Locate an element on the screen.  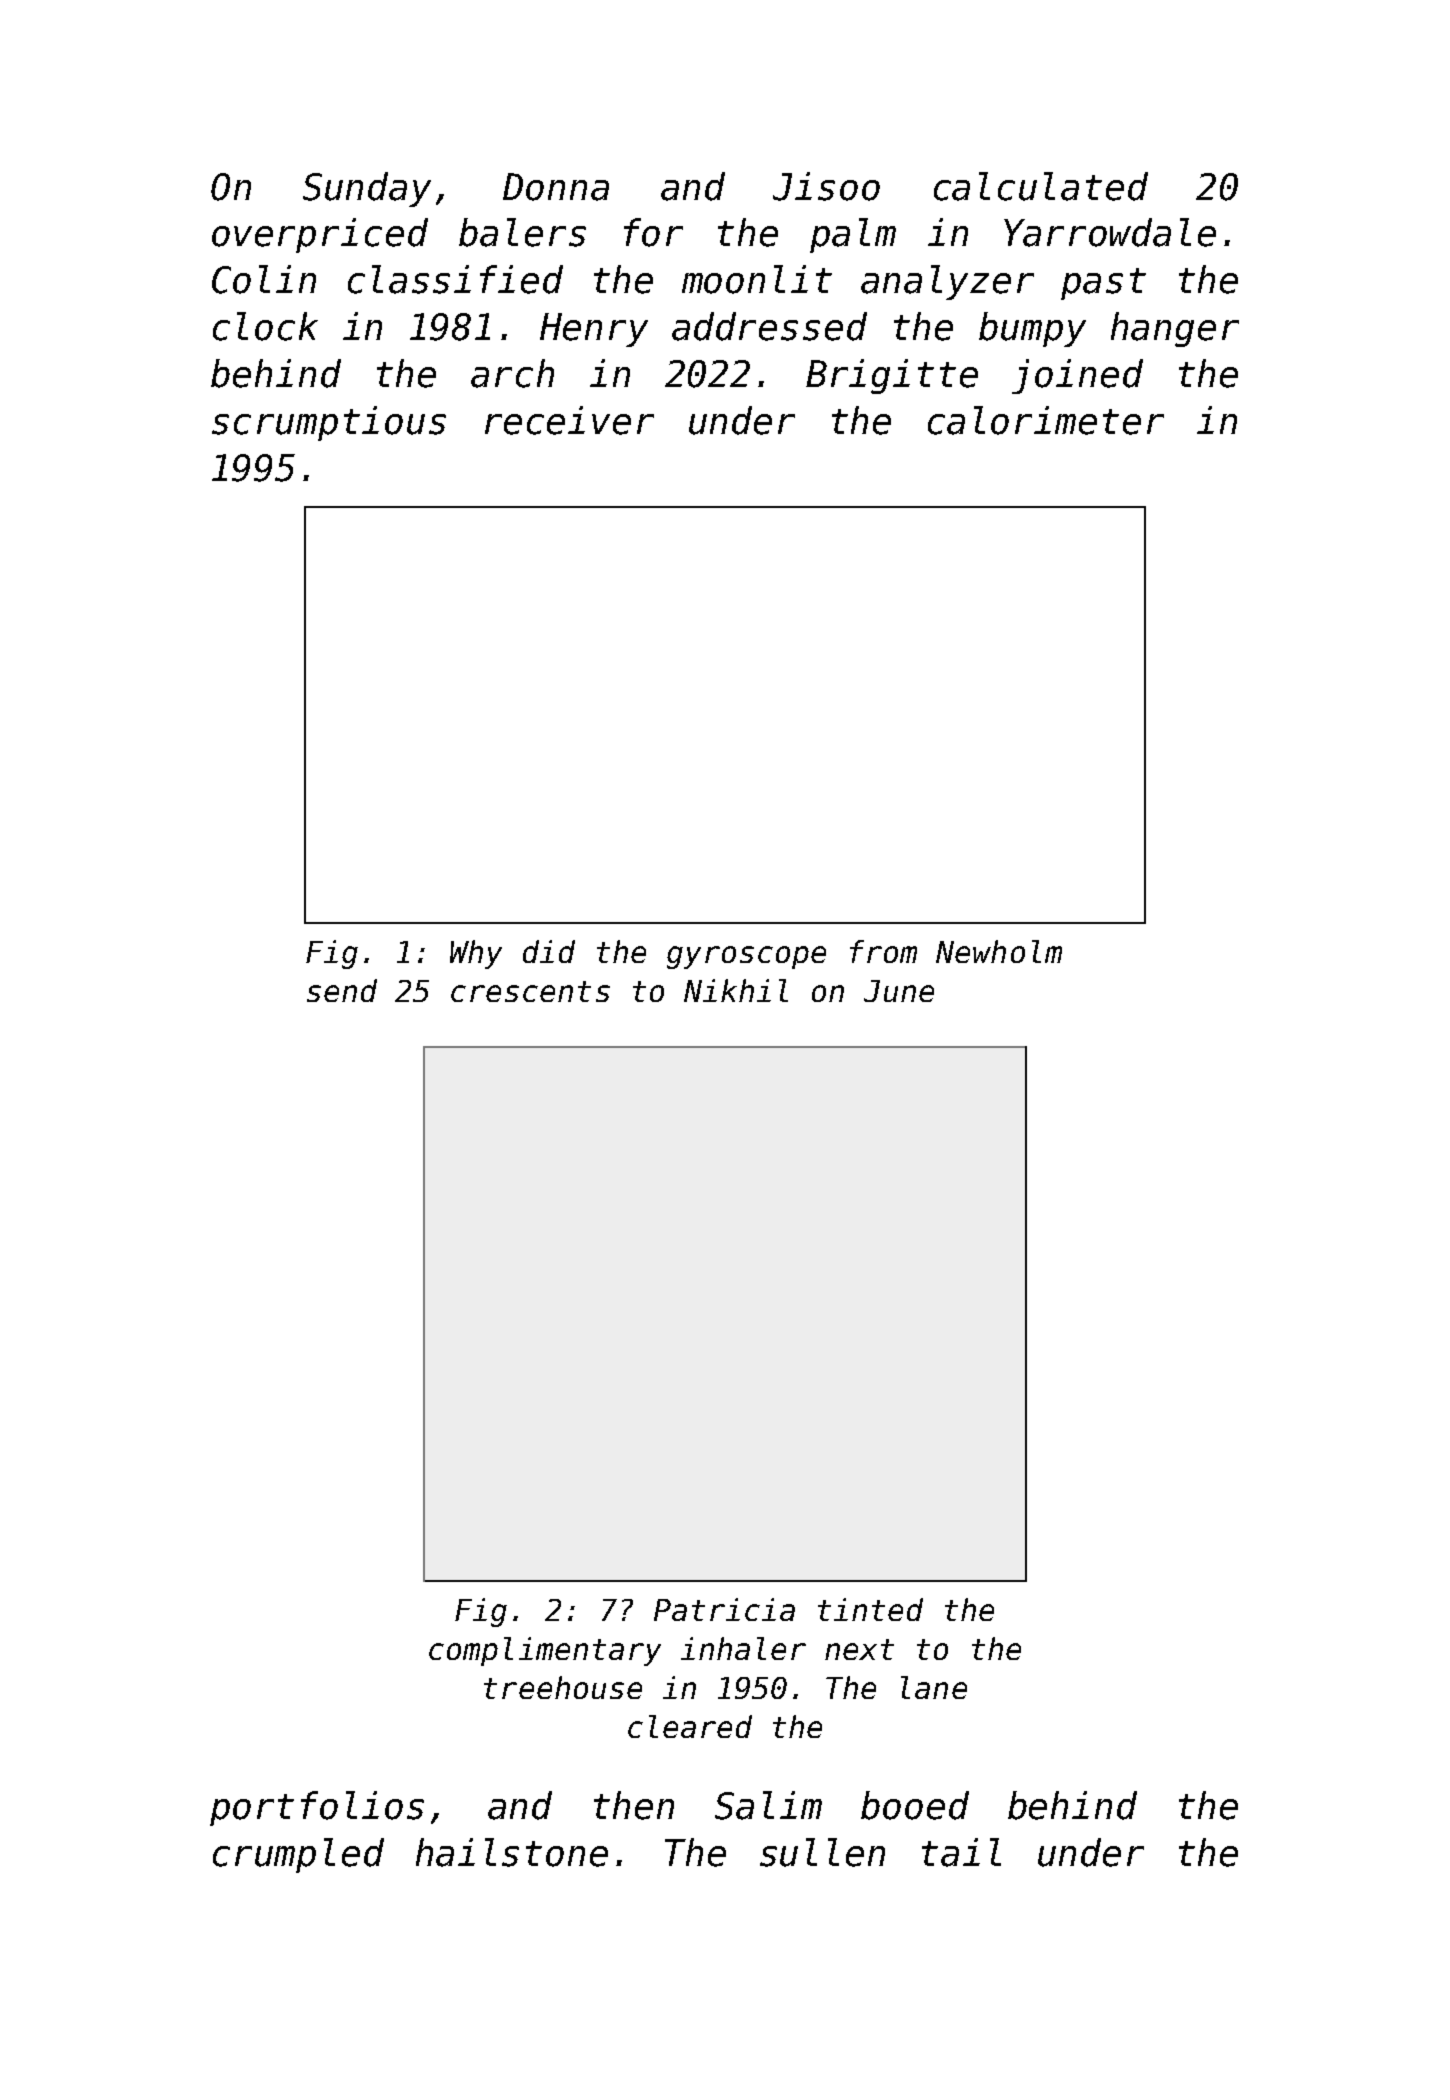
Nikhil is located at coordinates (736, 990).
